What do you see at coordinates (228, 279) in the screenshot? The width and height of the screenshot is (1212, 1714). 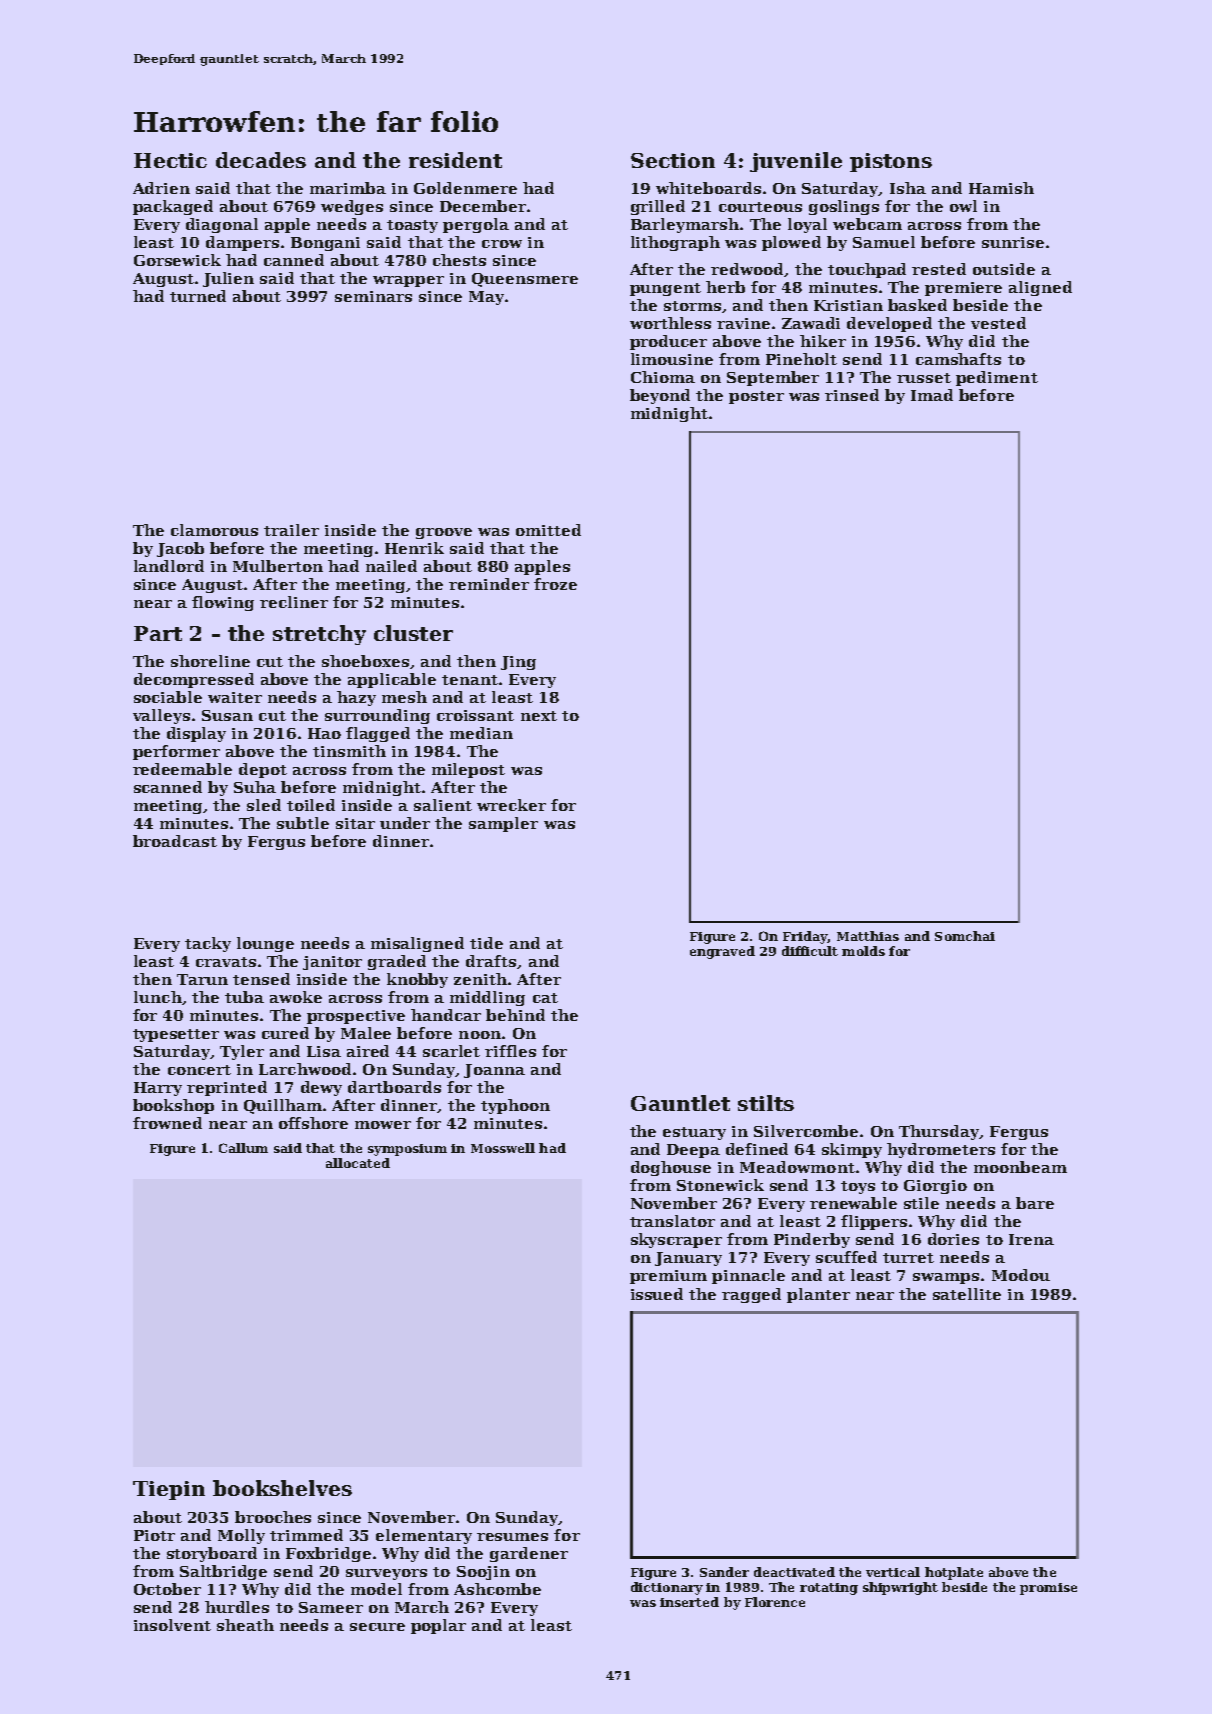 I see `Julien` at bounding box center [228, 279].
